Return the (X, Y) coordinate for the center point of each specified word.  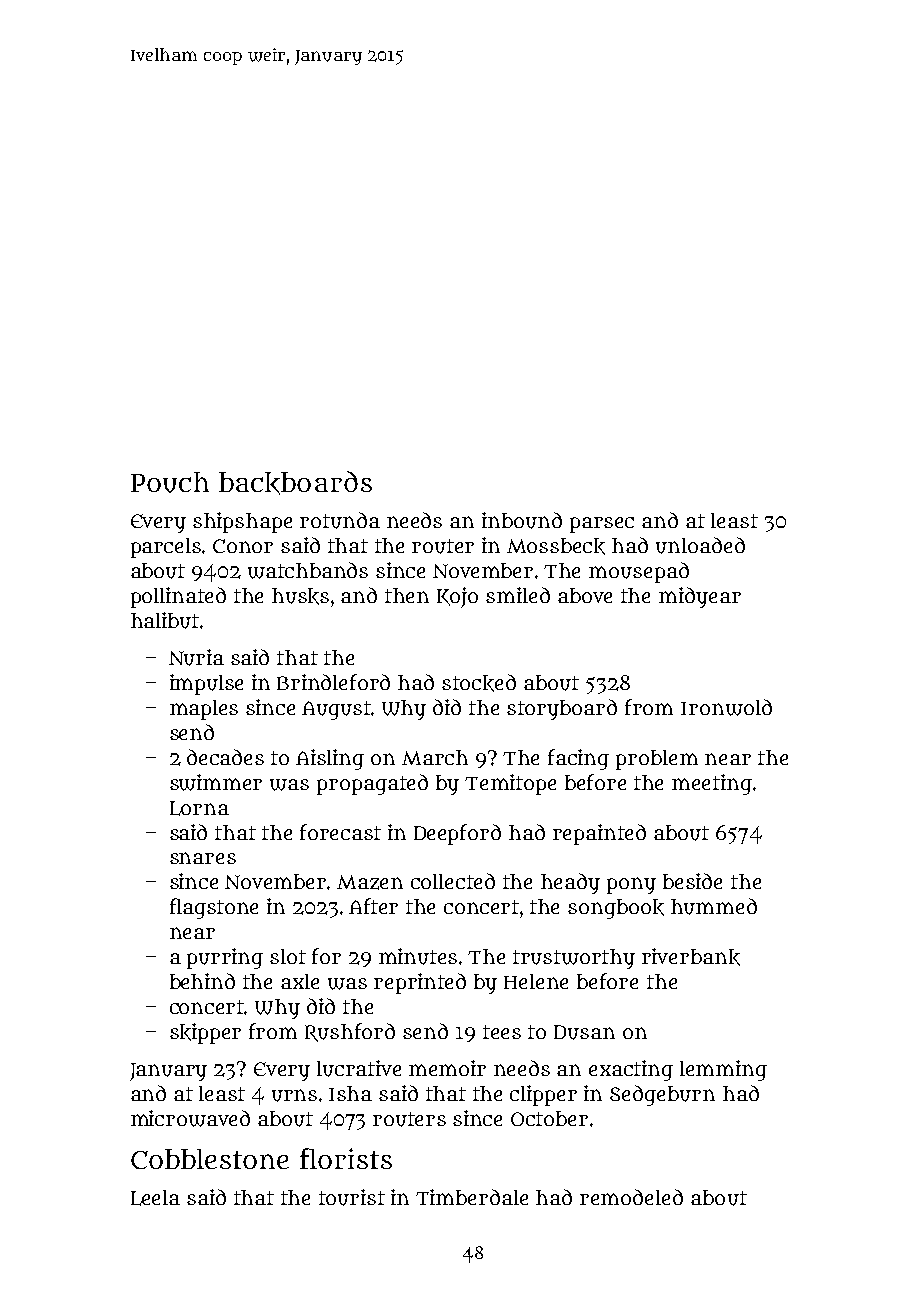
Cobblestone (210, 1159)
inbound (522, 520)
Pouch (170, 482)
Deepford (457, 834)
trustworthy (574, 959)
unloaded (700, 545)
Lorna (199, 808)
